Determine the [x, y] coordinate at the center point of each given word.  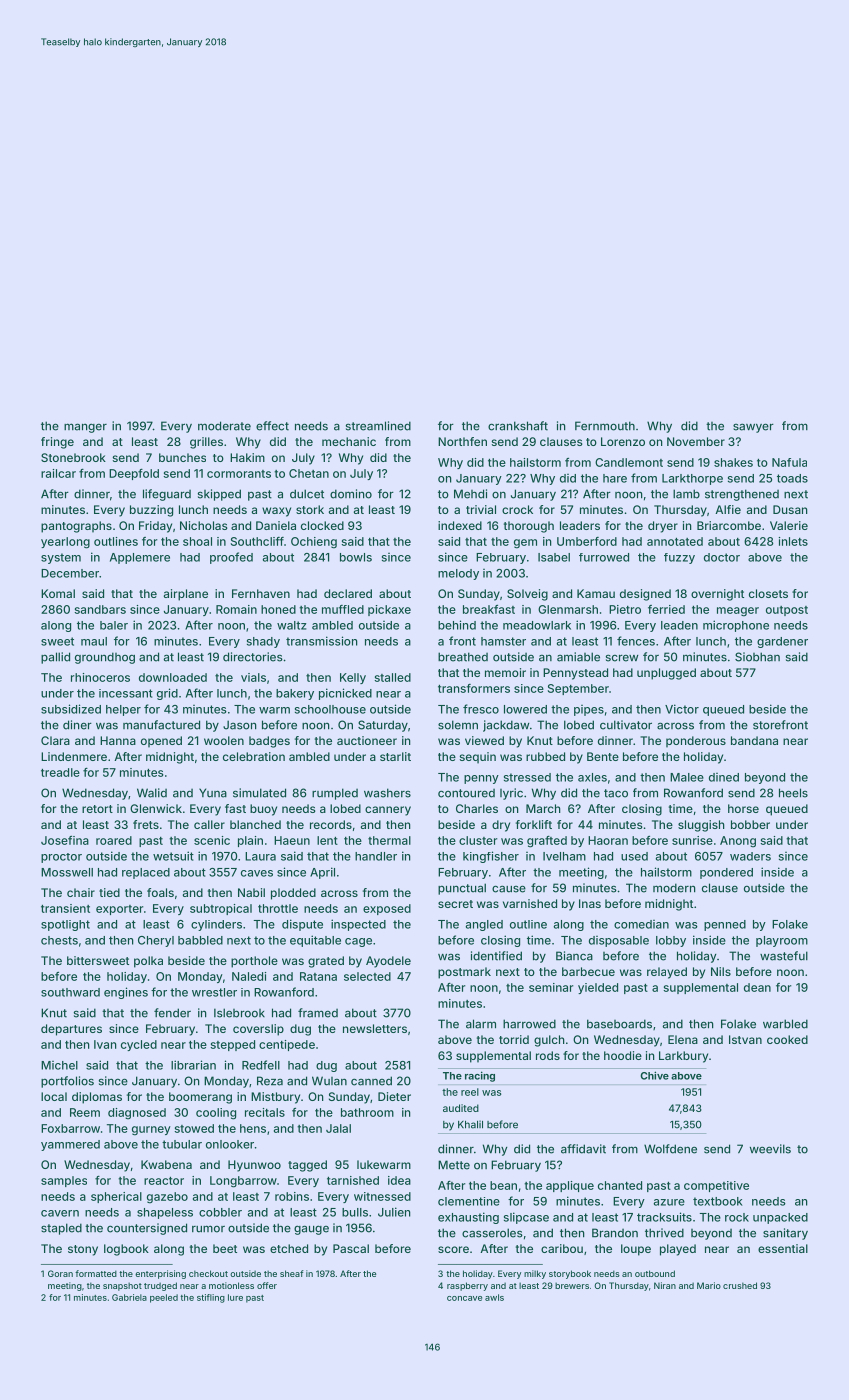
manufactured [161, 725]
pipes [589, 710]
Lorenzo [623, 441]
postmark [464, 973]
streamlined [378, 426]
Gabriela [129, 1297]
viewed [484, 740]
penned [725, 925]
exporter [119, 910]
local [54, 1096]
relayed [667, 973]
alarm [481, 1024]
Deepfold [134, 474]
